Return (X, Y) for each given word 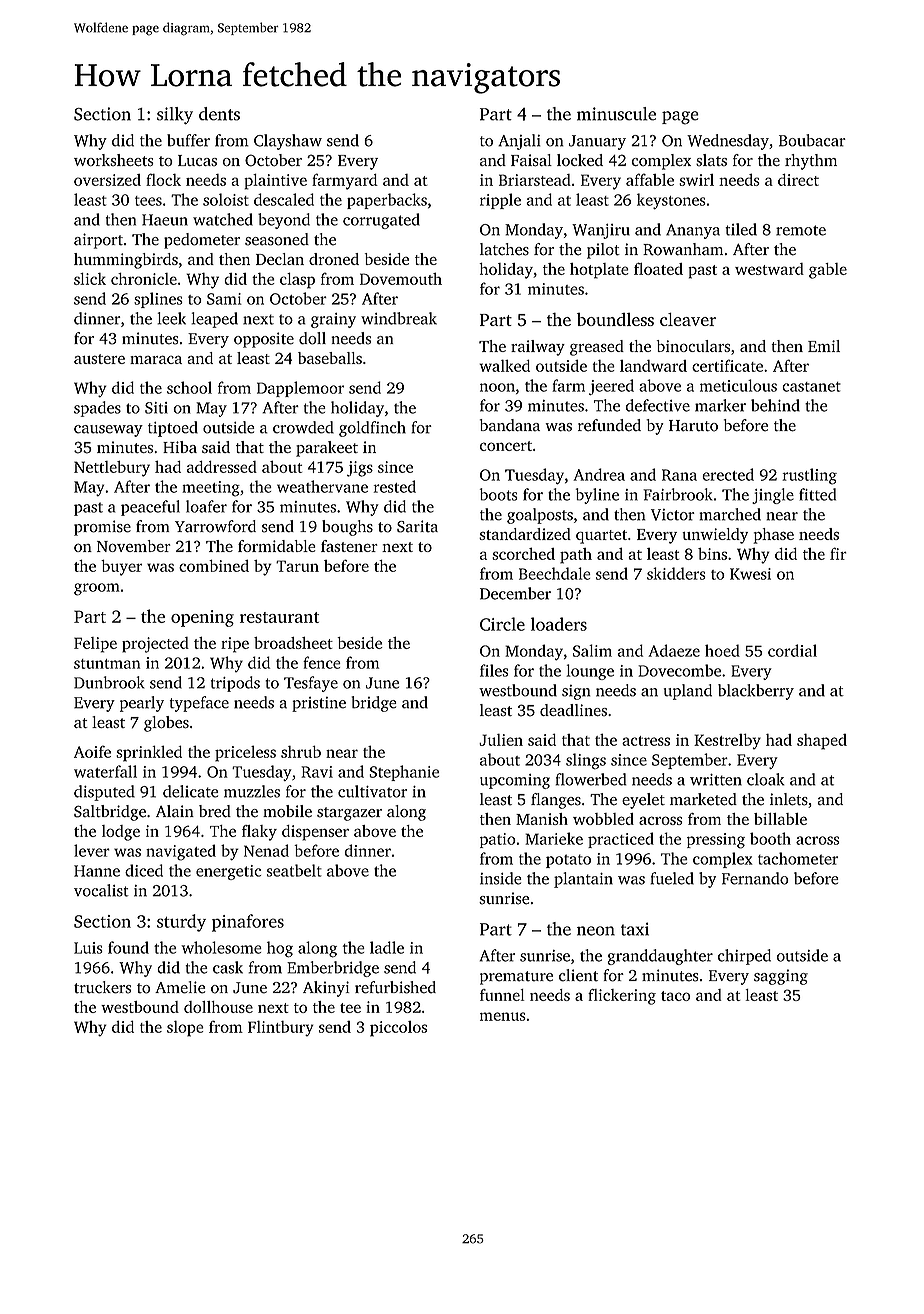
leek (171, 318)
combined (214, 565)
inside (500, 878)
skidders (676, 573)
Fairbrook (678, 494)
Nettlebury (112, 469)
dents (219, 114)
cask (228, 967)
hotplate (599, 271)
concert (506, 446)
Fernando (755, 878)
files (494, 670)
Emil (824, 346)
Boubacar (812, 140)
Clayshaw (288, 142)
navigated (181, 852)
